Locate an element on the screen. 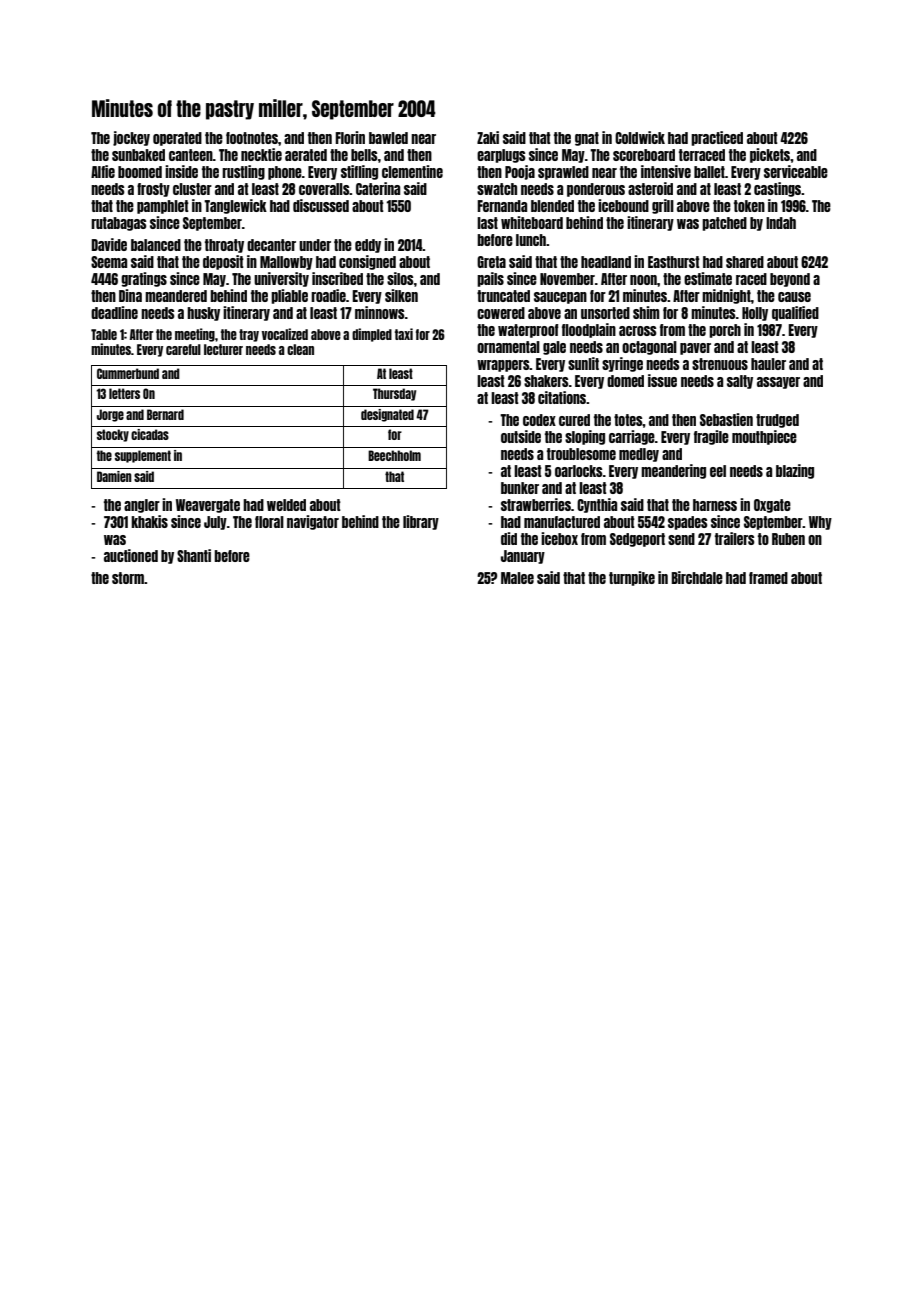 The width and height of the screenshot is (924, 1308). angler is located at coordinates (142, 506).
